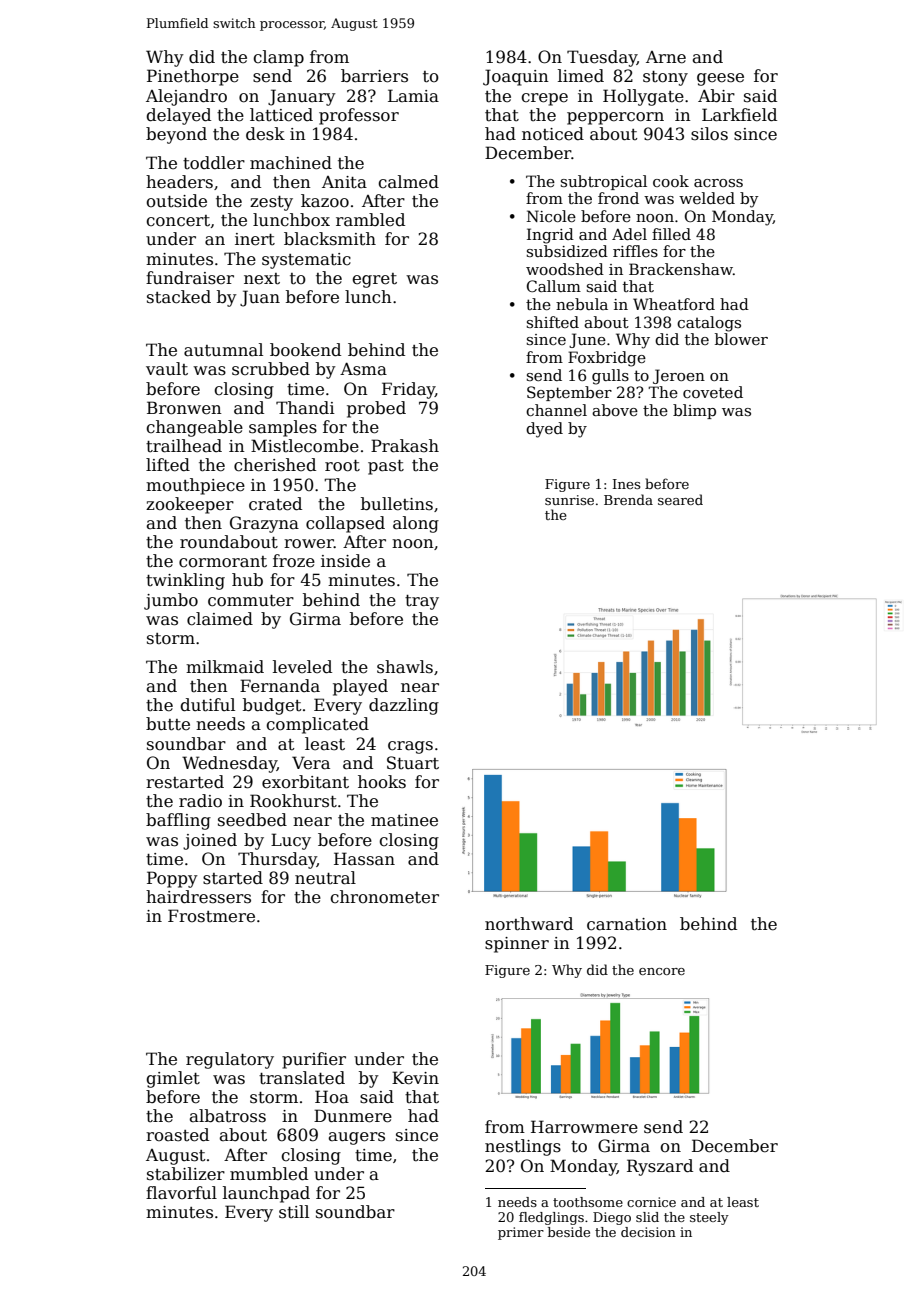 This screenshot has width=924, height=1314. I want to click on cherished, so click(275, 465).
